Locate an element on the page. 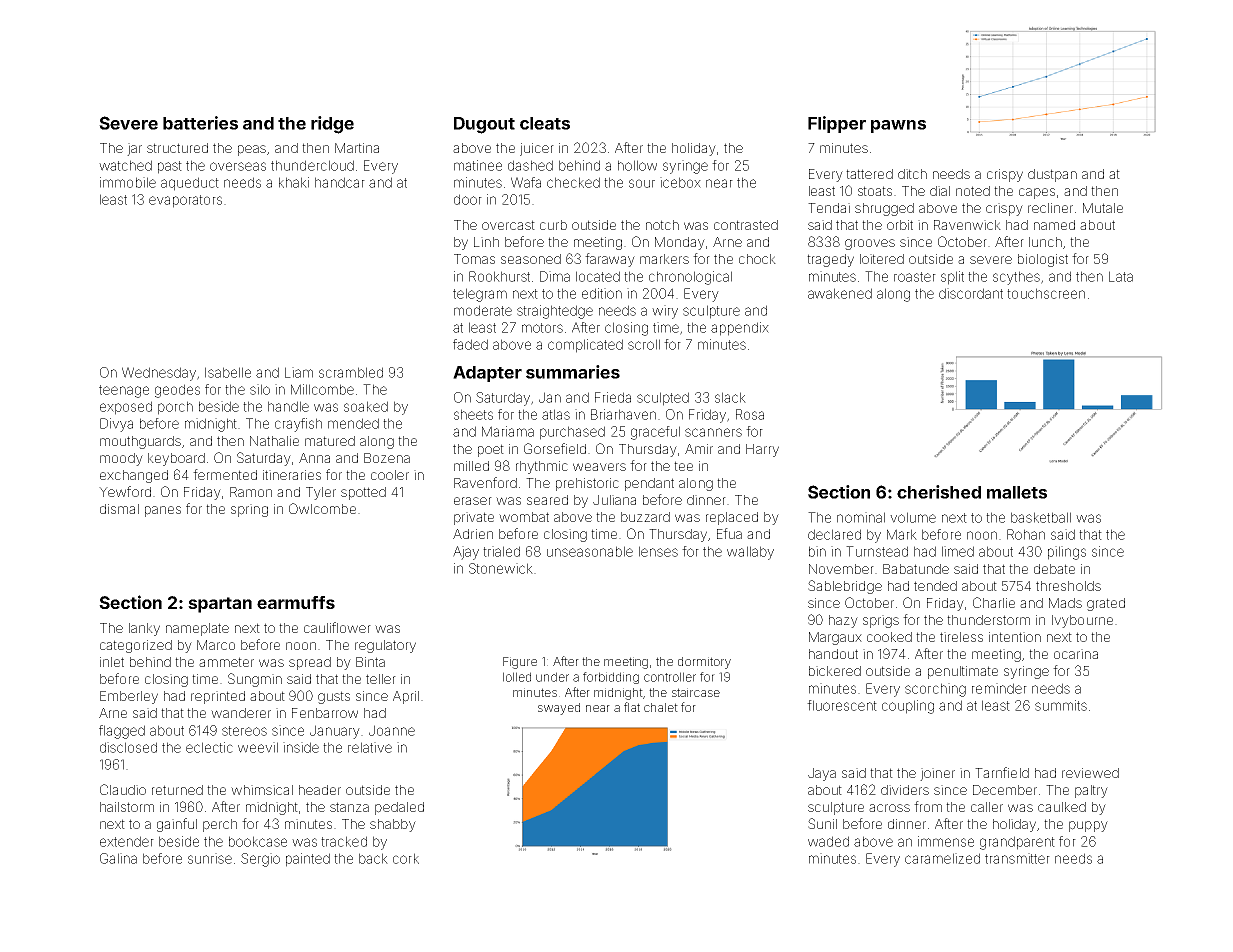 This page has width=1233, height=952. cherished is located at coordinates (939, 492).
